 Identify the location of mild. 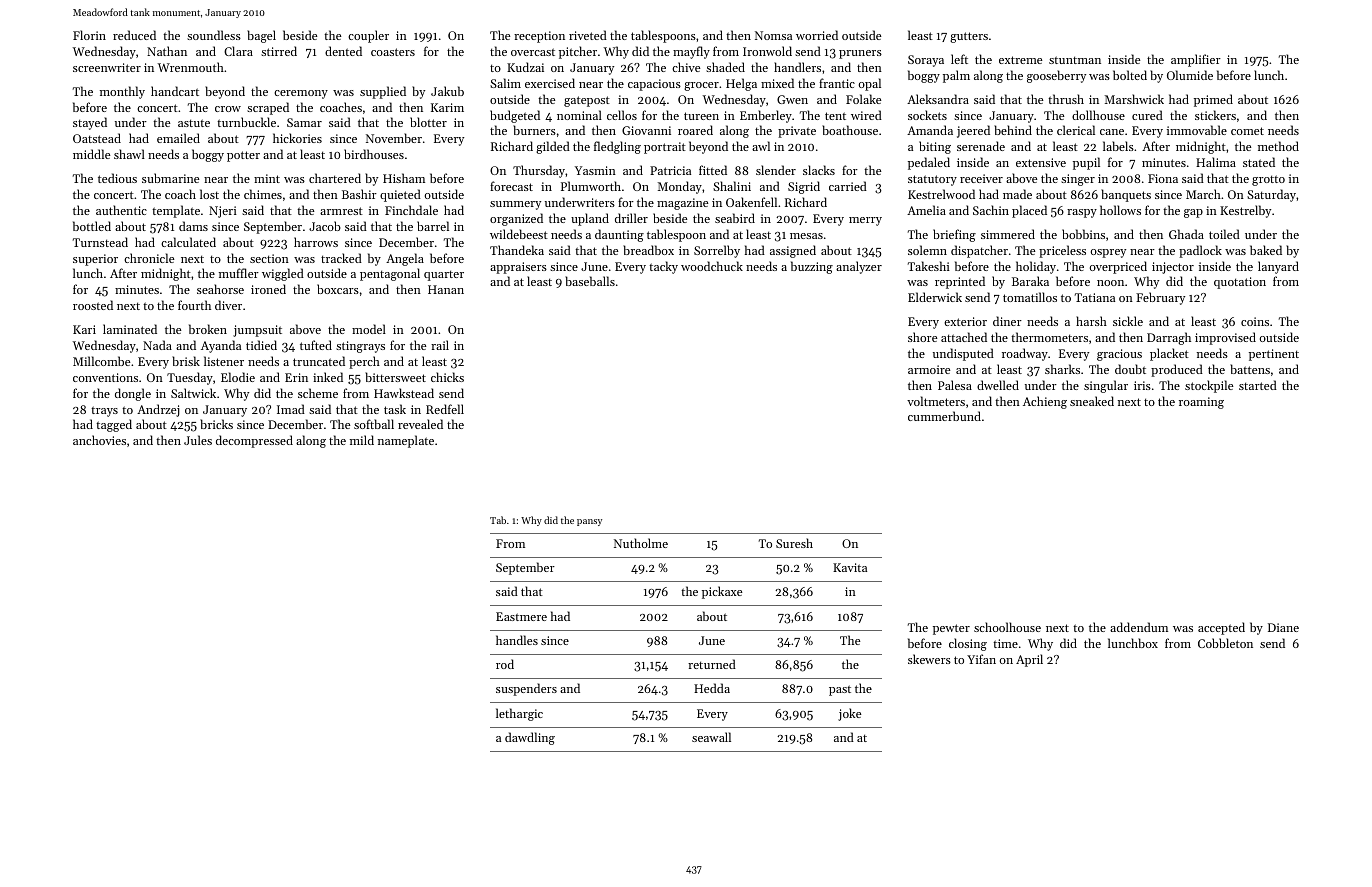
(362, 440).
